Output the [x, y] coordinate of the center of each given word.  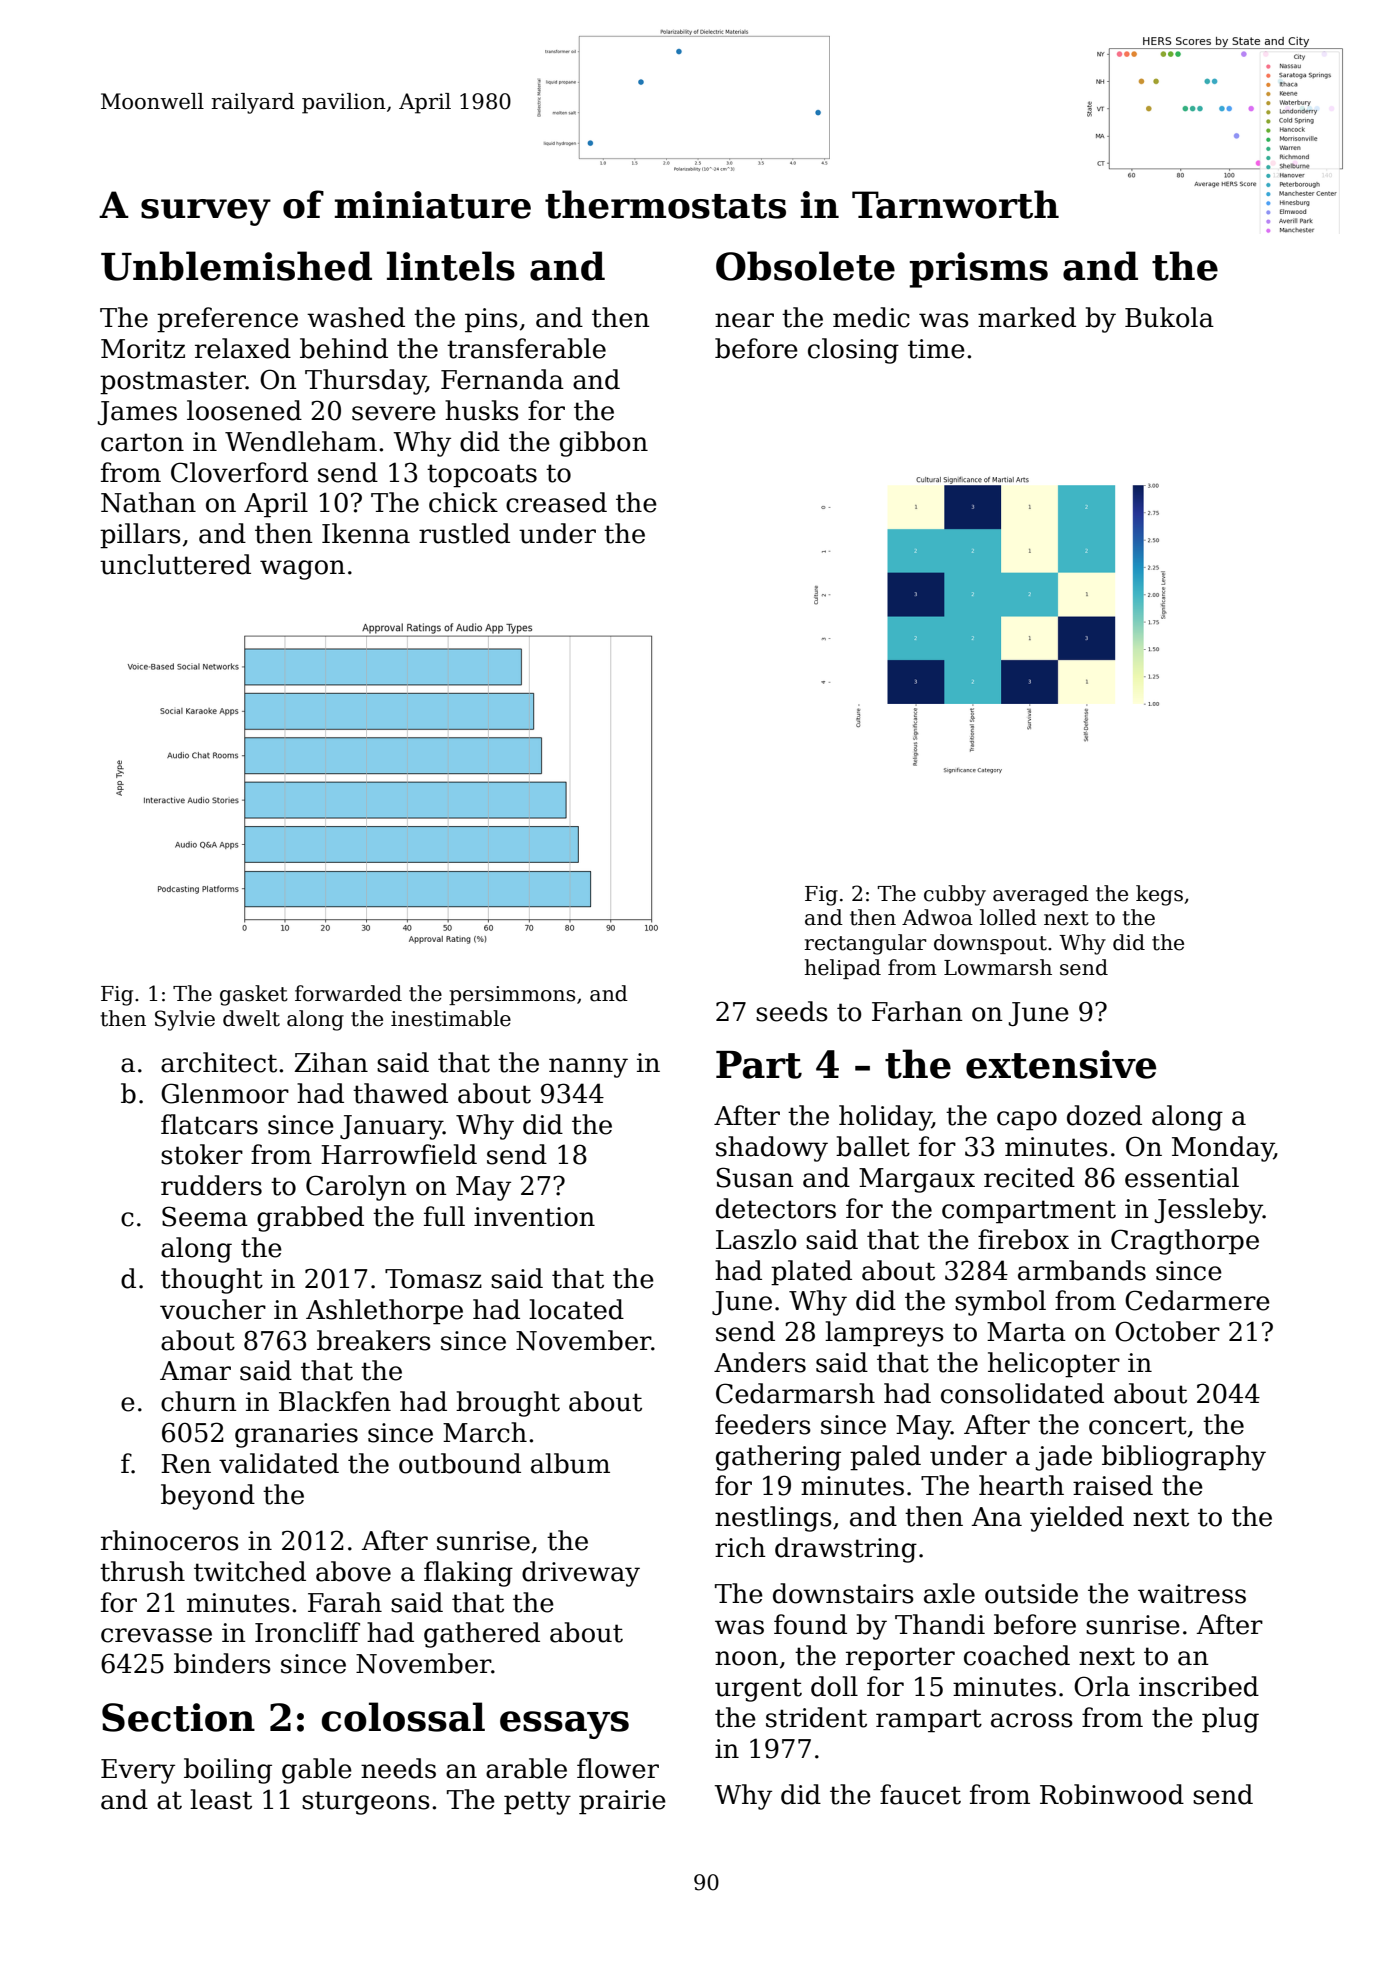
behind [344, 348]
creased [556, 502]
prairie [622, 1802]
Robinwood [1112, 1794]
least [221, 1799]
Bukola [1169, 317]
